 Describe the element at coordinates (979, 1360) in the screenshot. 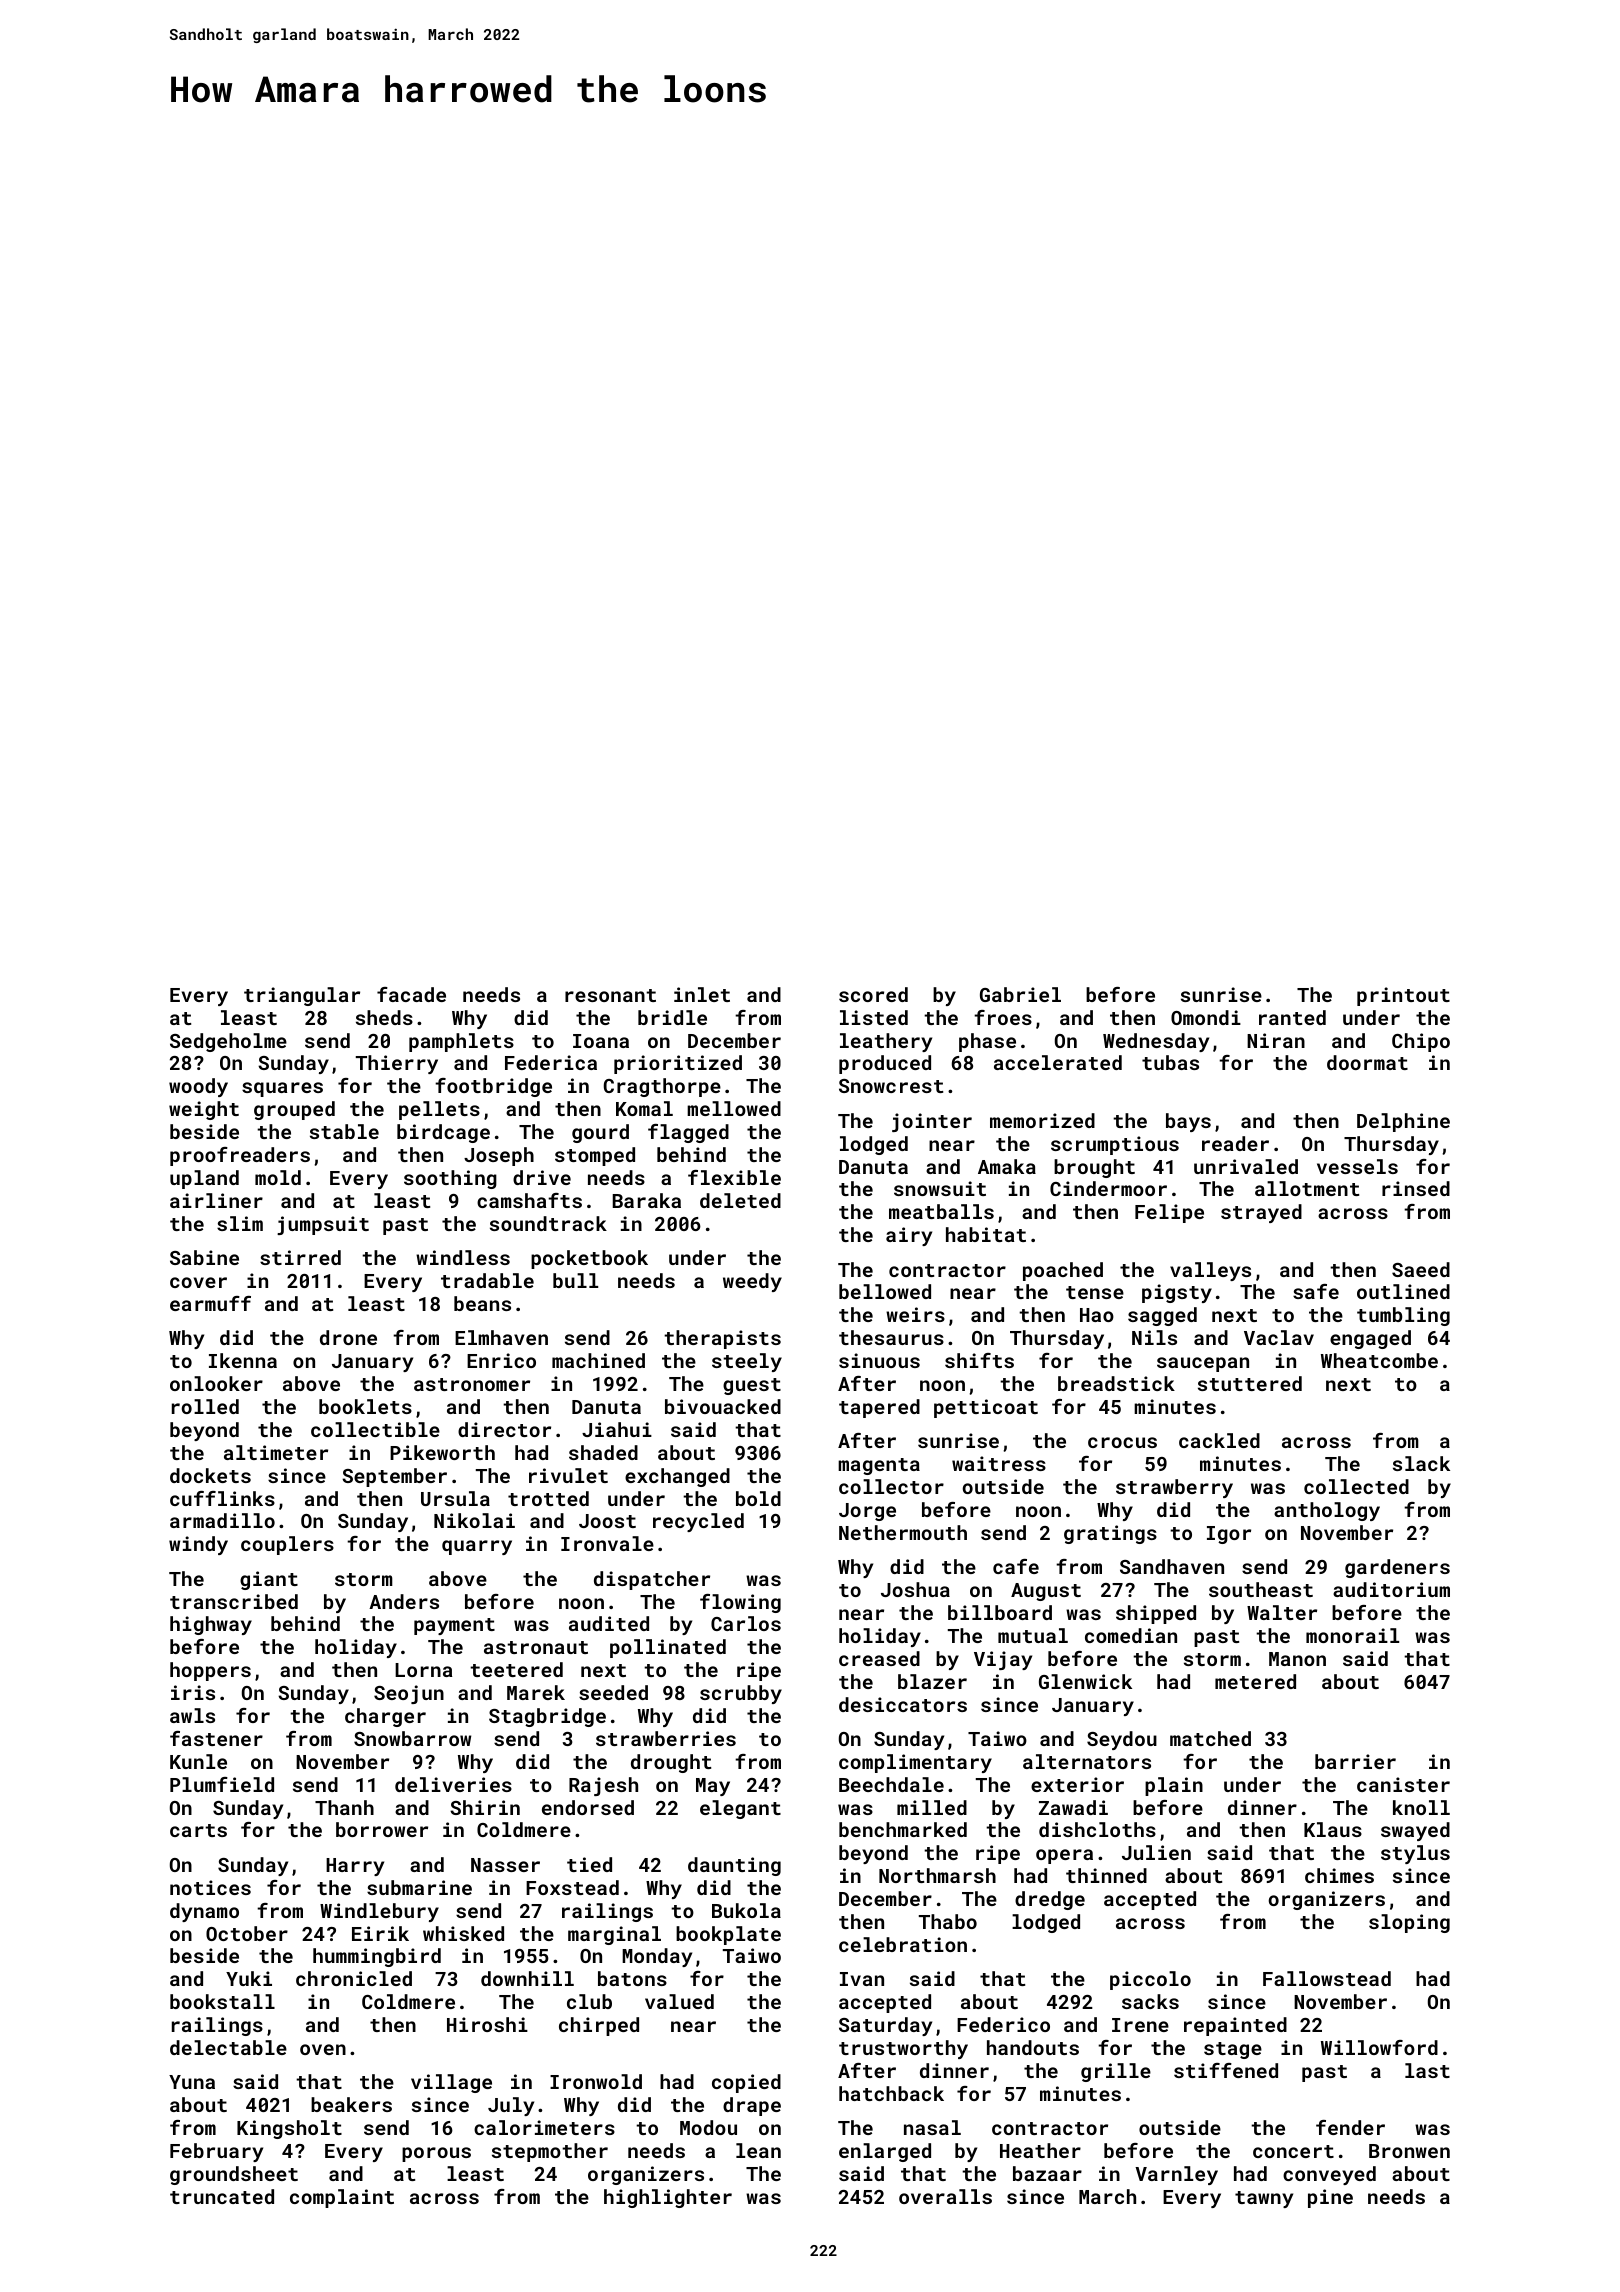

I see `shifts` at that location.
